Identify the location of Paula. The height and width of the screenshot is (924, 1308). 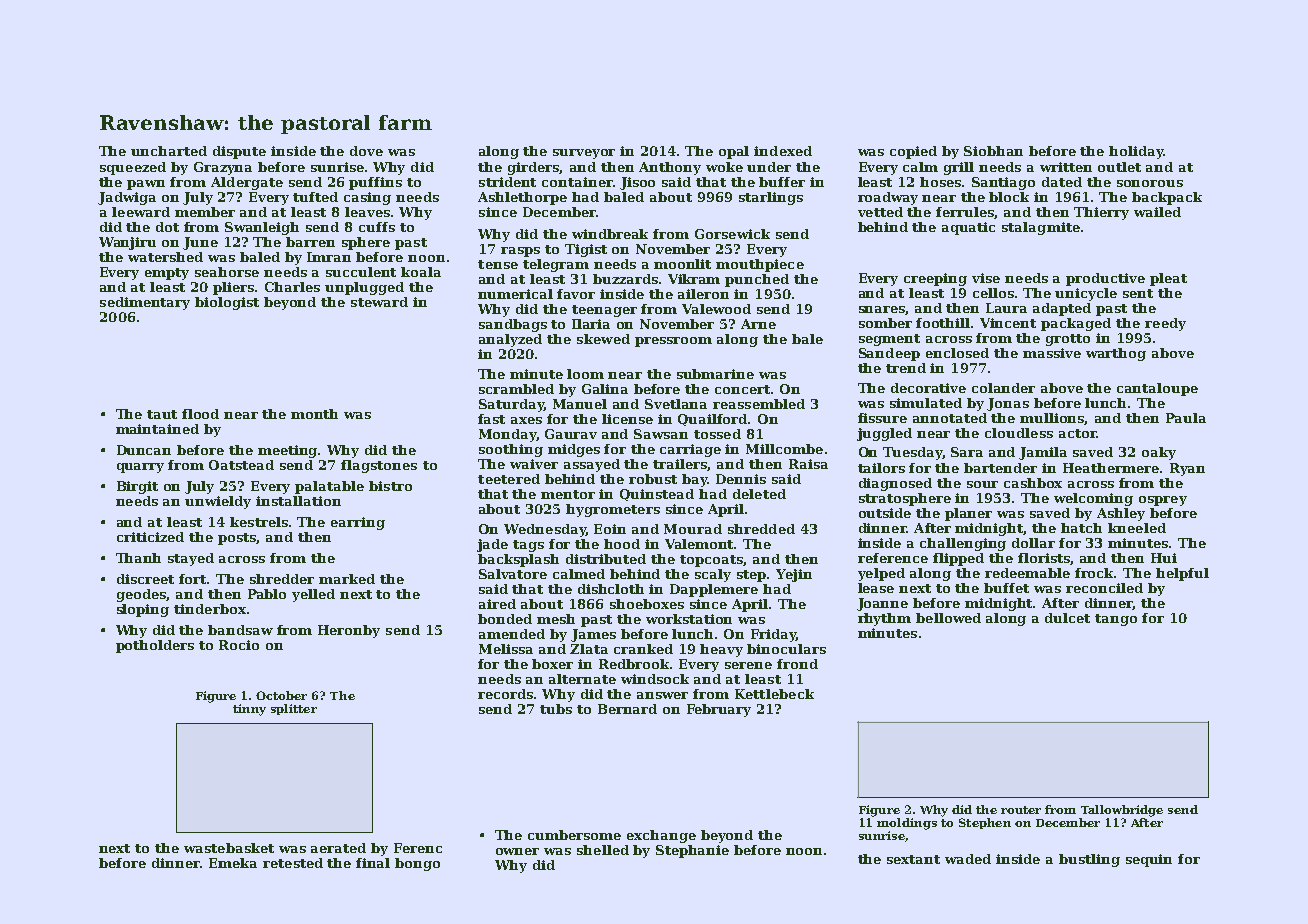
(1186, 418).
